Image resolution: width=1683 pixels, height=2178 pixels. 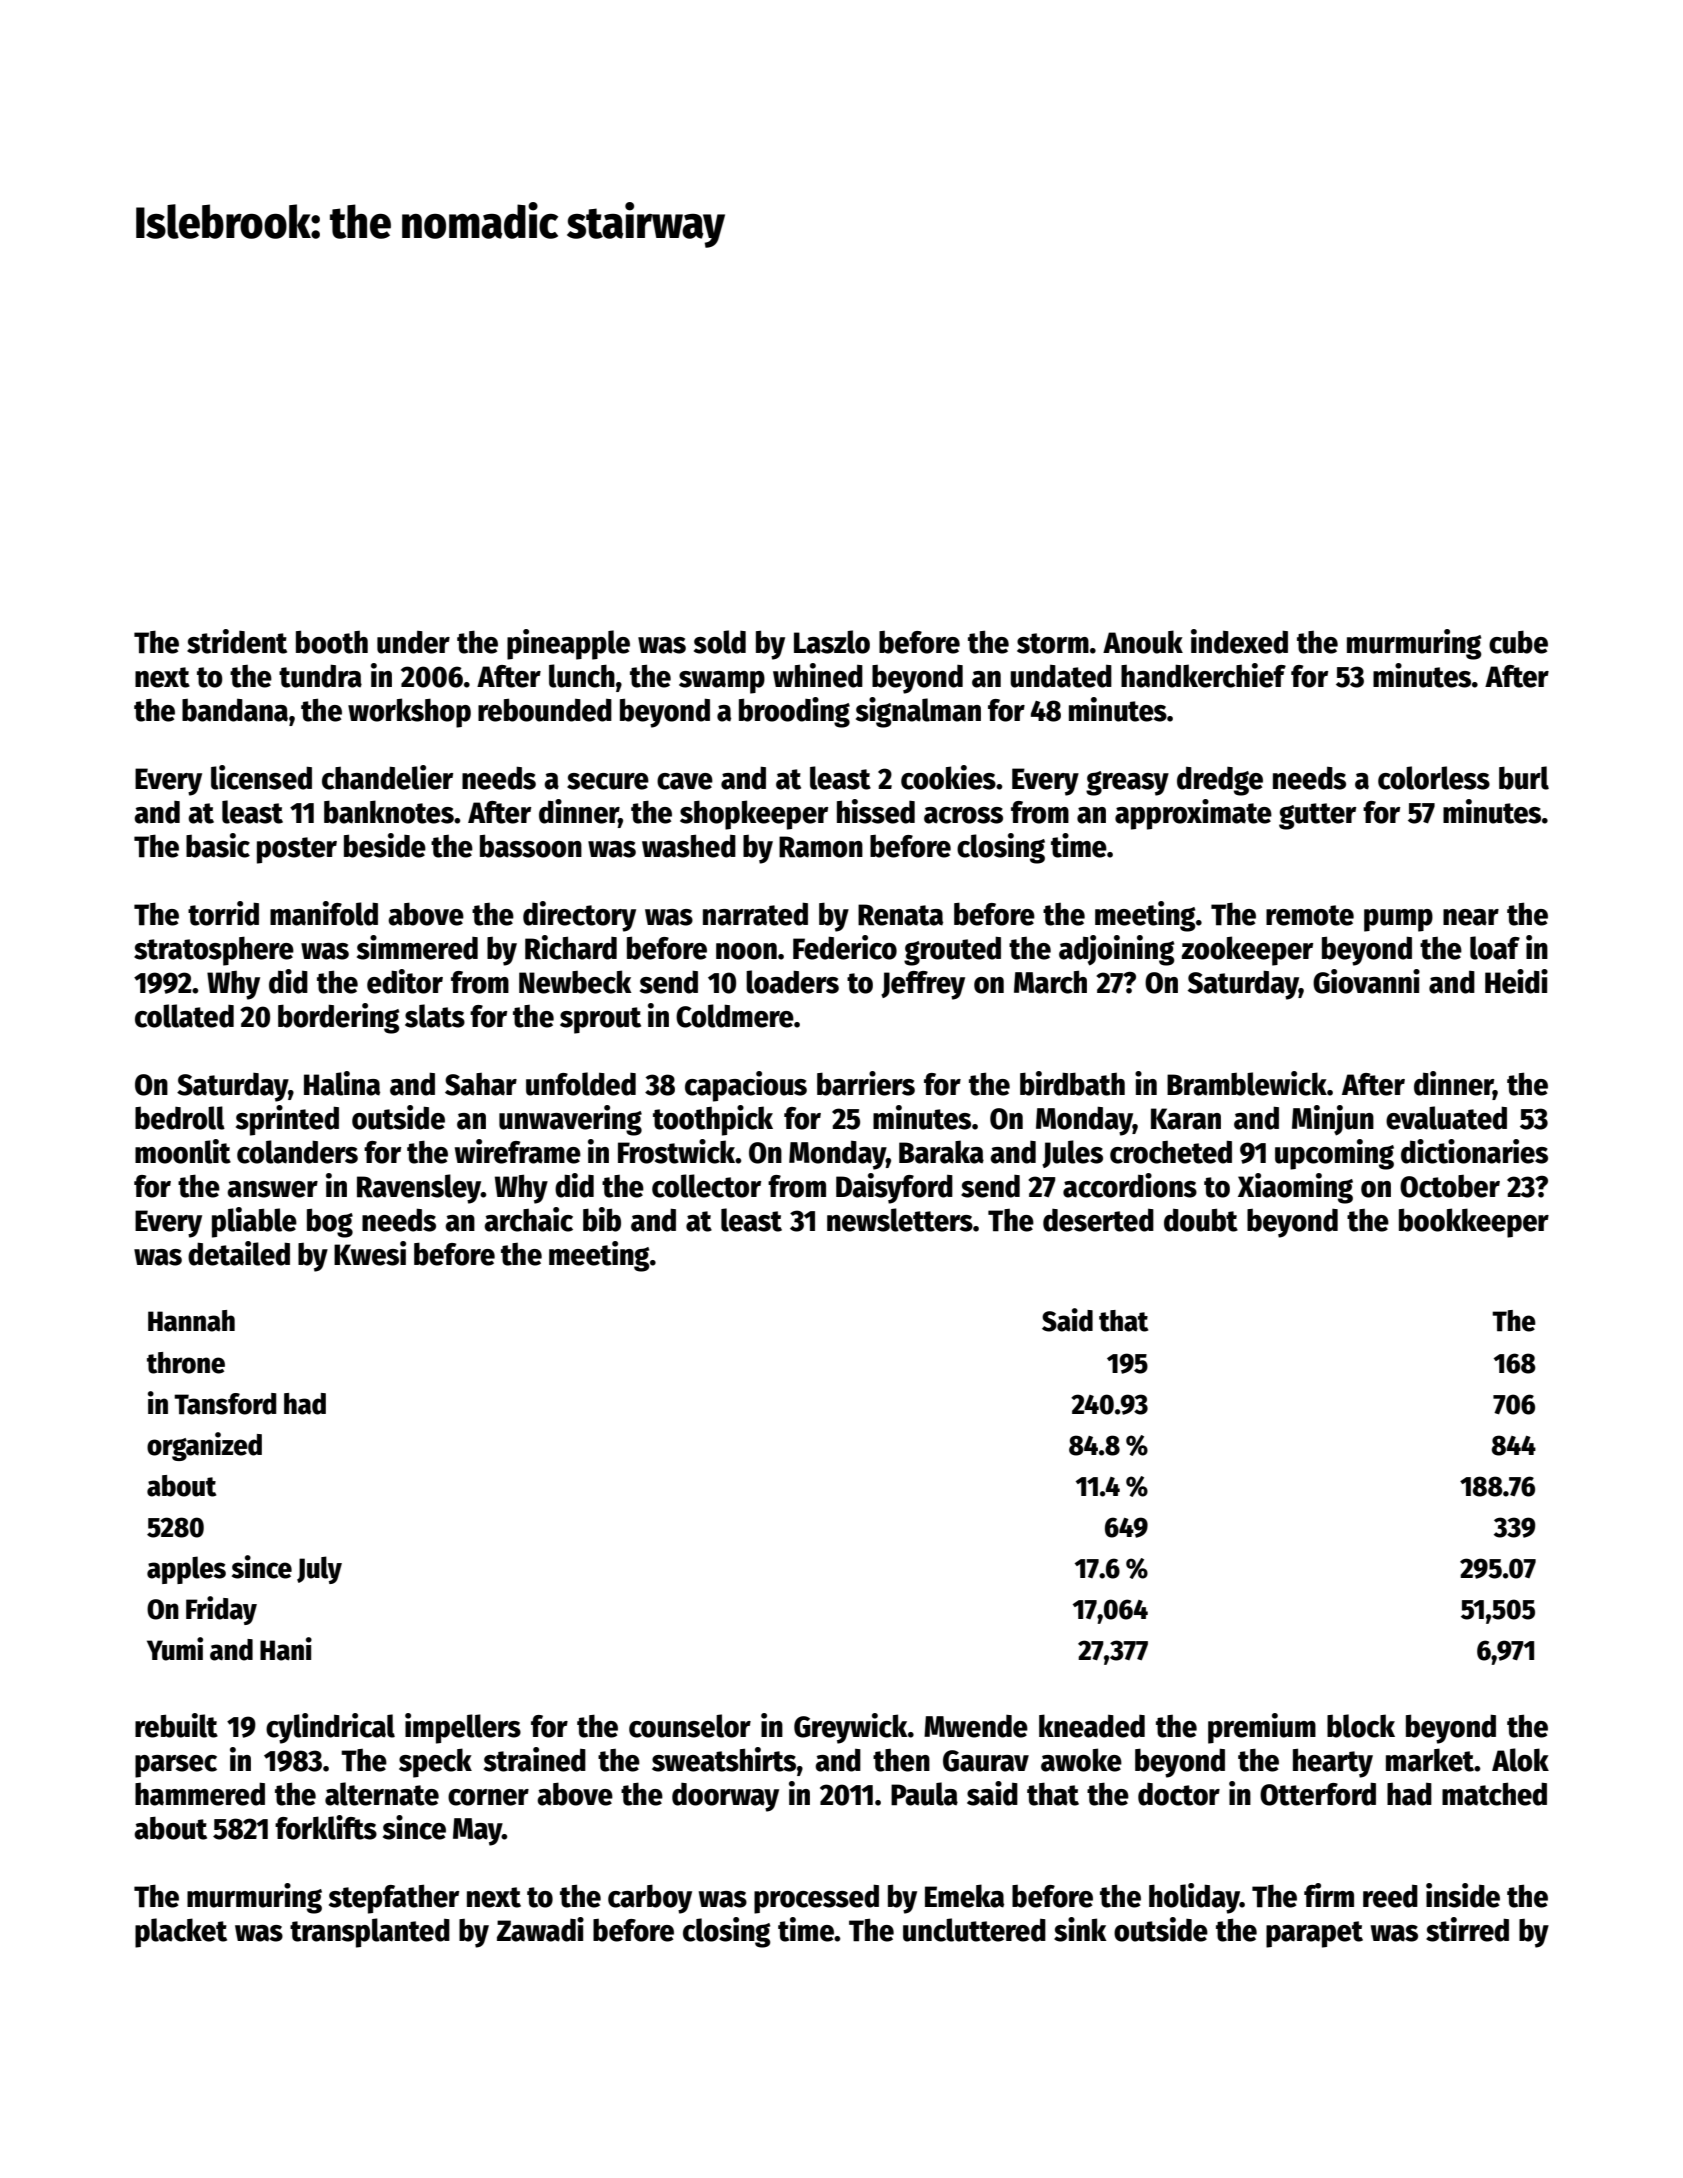 What do you see at coordinates (1495, 948) in the screenshot?
I see `loaf` at bounding box center [1495, 948].
